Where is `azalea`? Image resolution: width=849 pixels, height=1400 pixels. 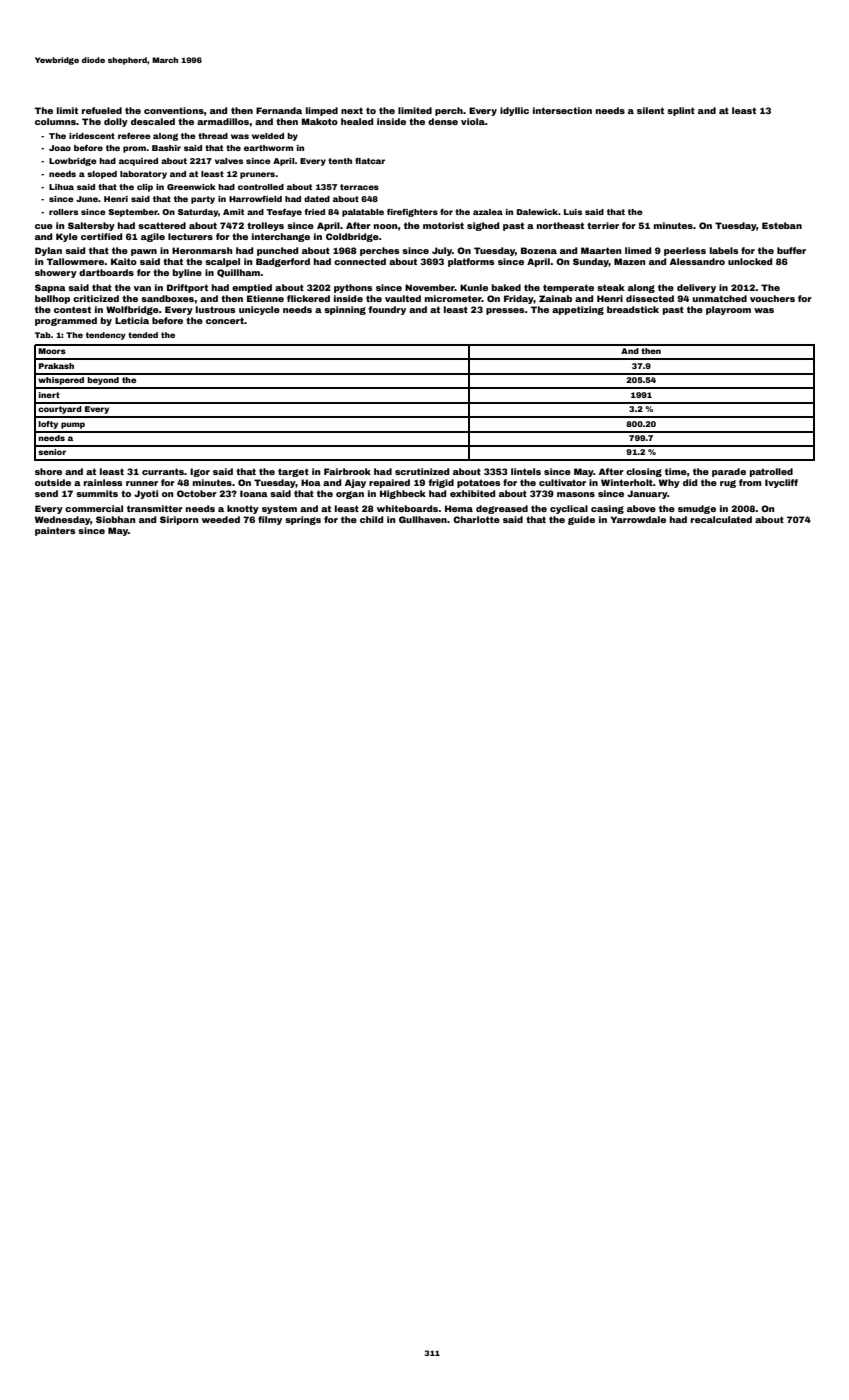 azalea is located at coordinates (488, 212).
